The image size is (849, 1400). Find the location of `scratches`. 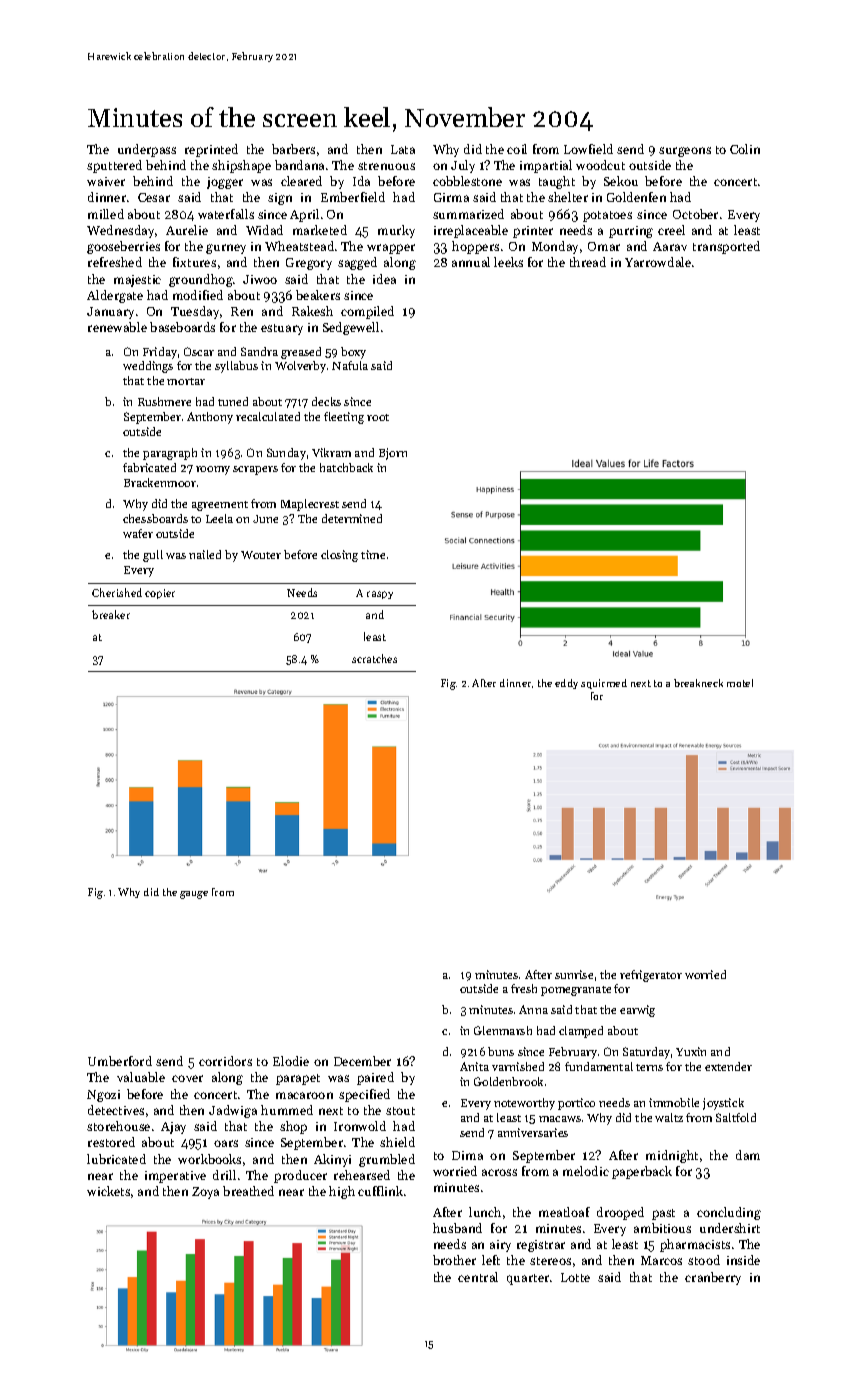

scratches is located at coordinates (374, 658).
